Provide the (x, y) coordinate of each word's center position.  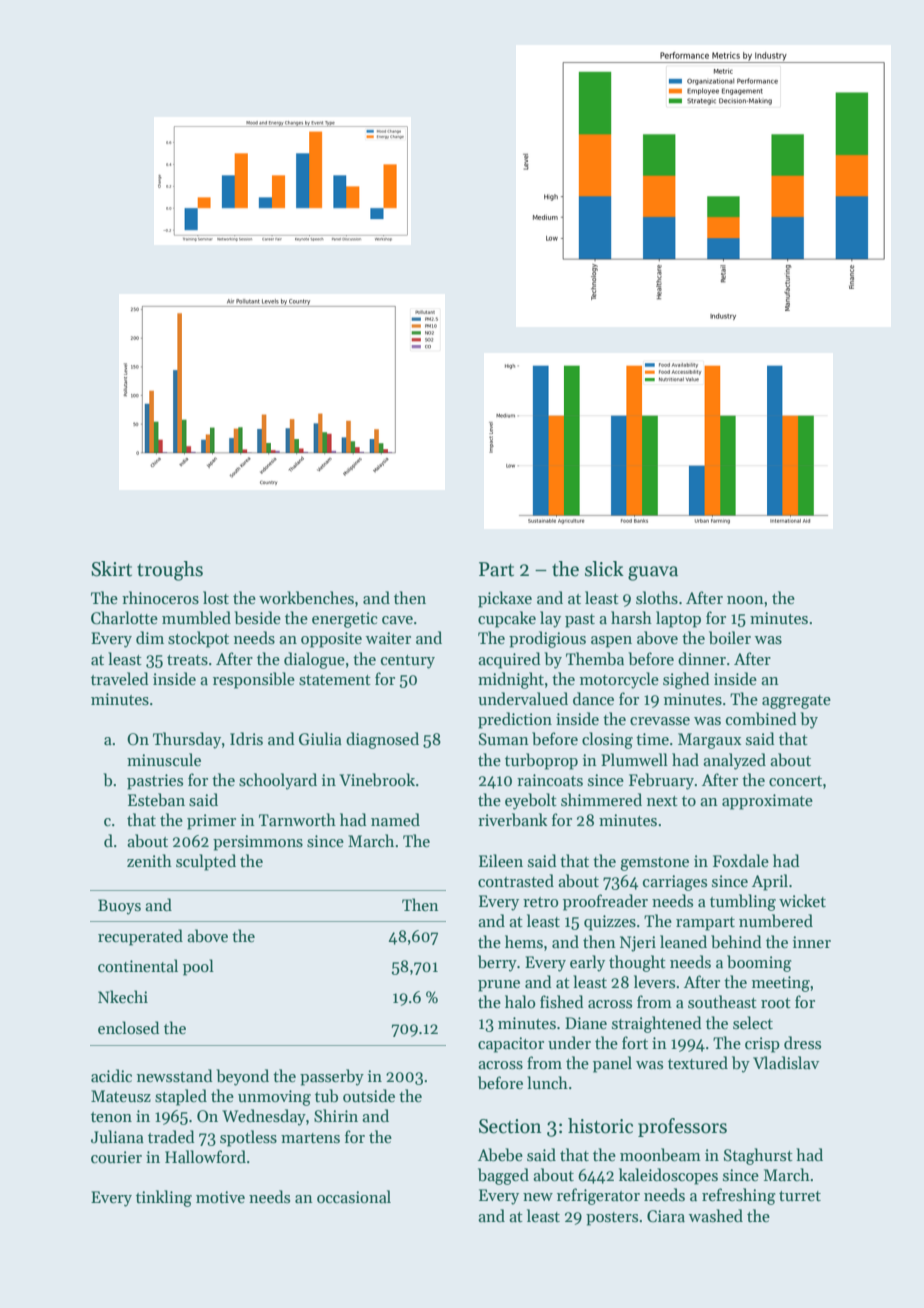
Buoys (119, 907)
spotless (248, 1138)
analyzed (734, 761)
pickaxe (505, 599)
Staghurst (758, 1156)
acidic (111, 1075)
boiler (730, 638)
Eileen (501, 860)
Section (510, 1126)
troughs (170, 571)
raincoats (550, 780)
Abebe (500, 1155)
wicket (802, 900)
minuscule (164, 760)
